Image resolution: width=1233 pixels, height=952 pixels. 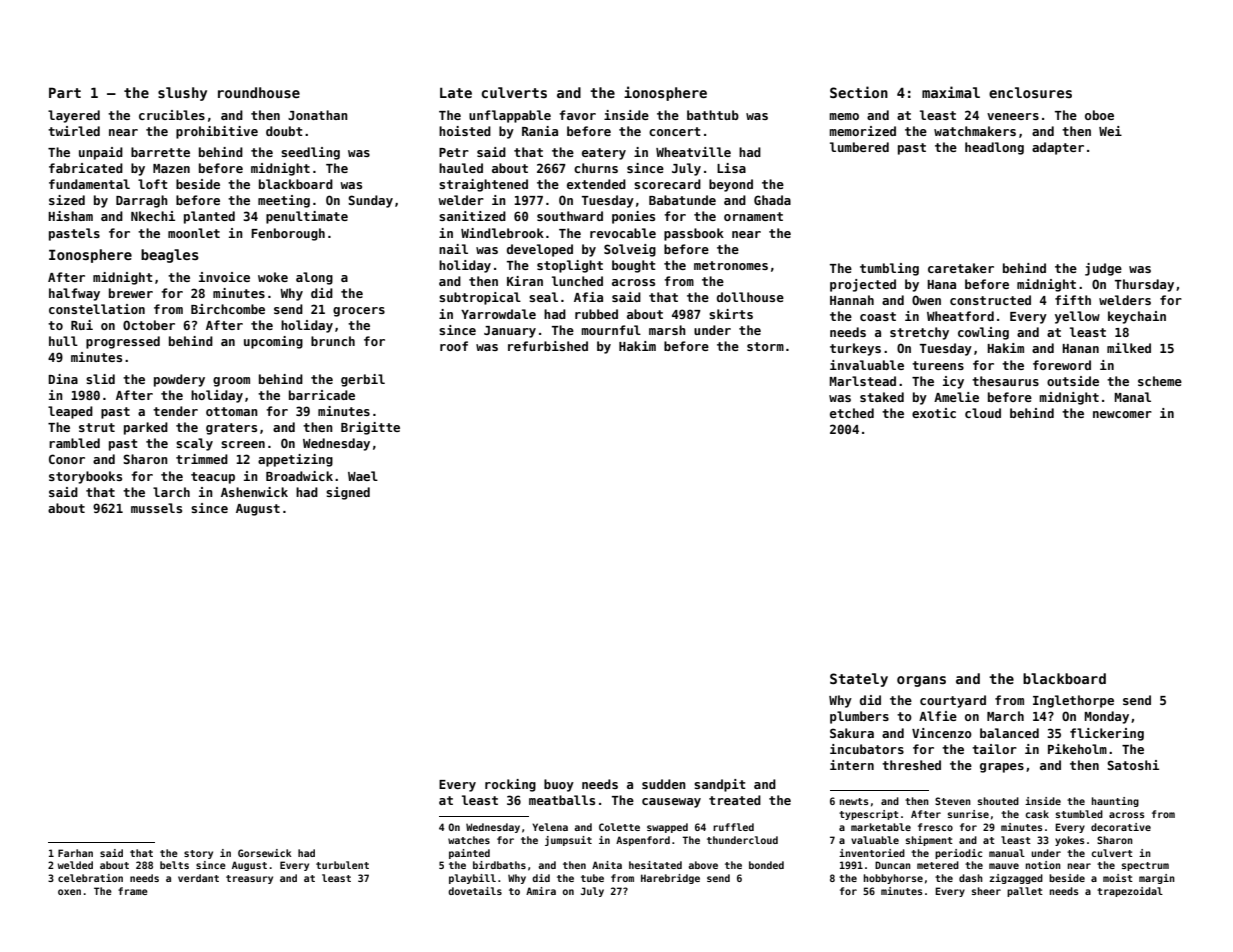 I want to click on headlong, so click(x=994, y=148).
